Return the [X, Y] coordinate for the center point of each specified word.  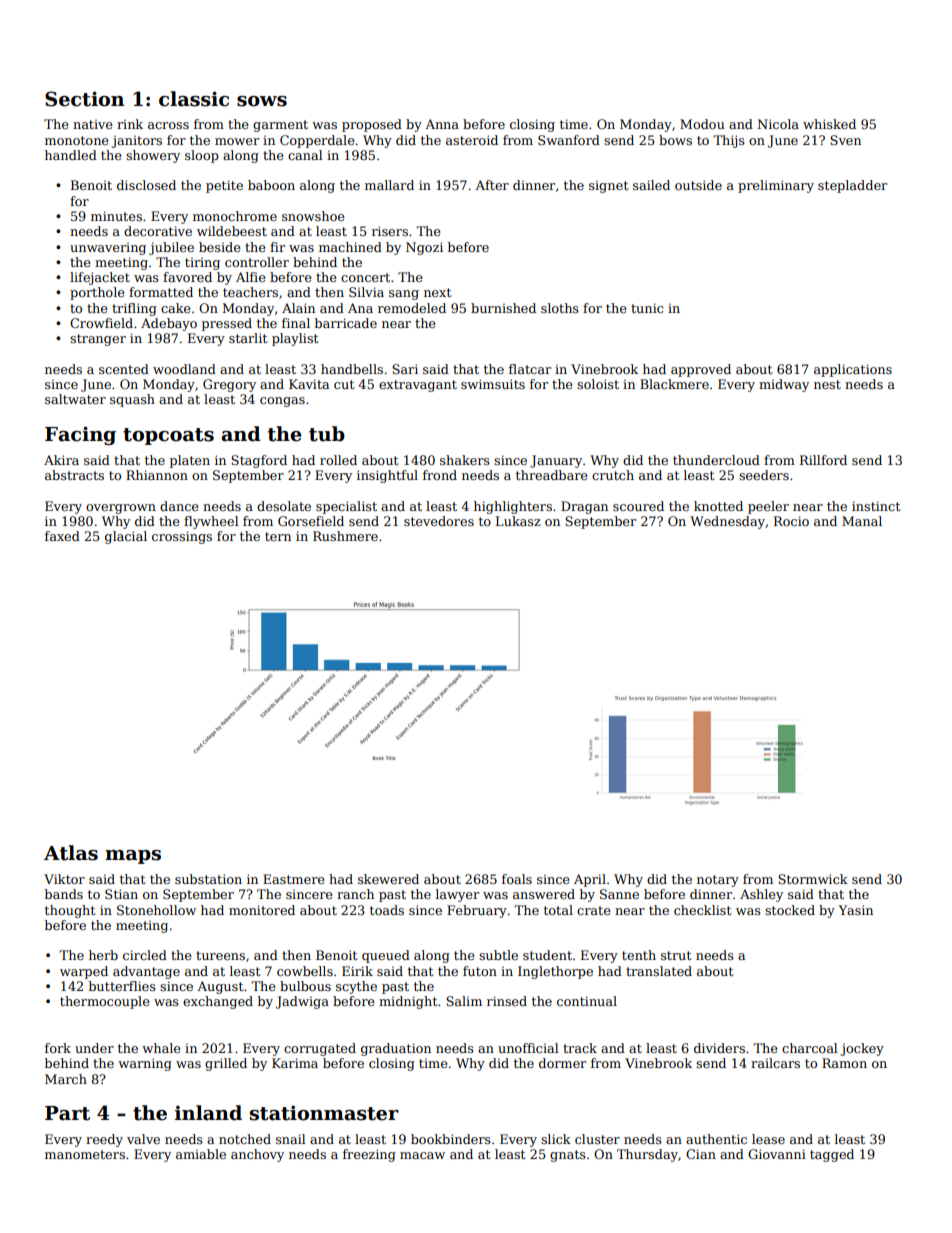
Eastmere [294, 879]
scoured [638, 506]
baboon [271, 185]
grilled [226, 1064]
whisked [829, 124]
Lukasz [518, 521]
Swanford [569, 140]
